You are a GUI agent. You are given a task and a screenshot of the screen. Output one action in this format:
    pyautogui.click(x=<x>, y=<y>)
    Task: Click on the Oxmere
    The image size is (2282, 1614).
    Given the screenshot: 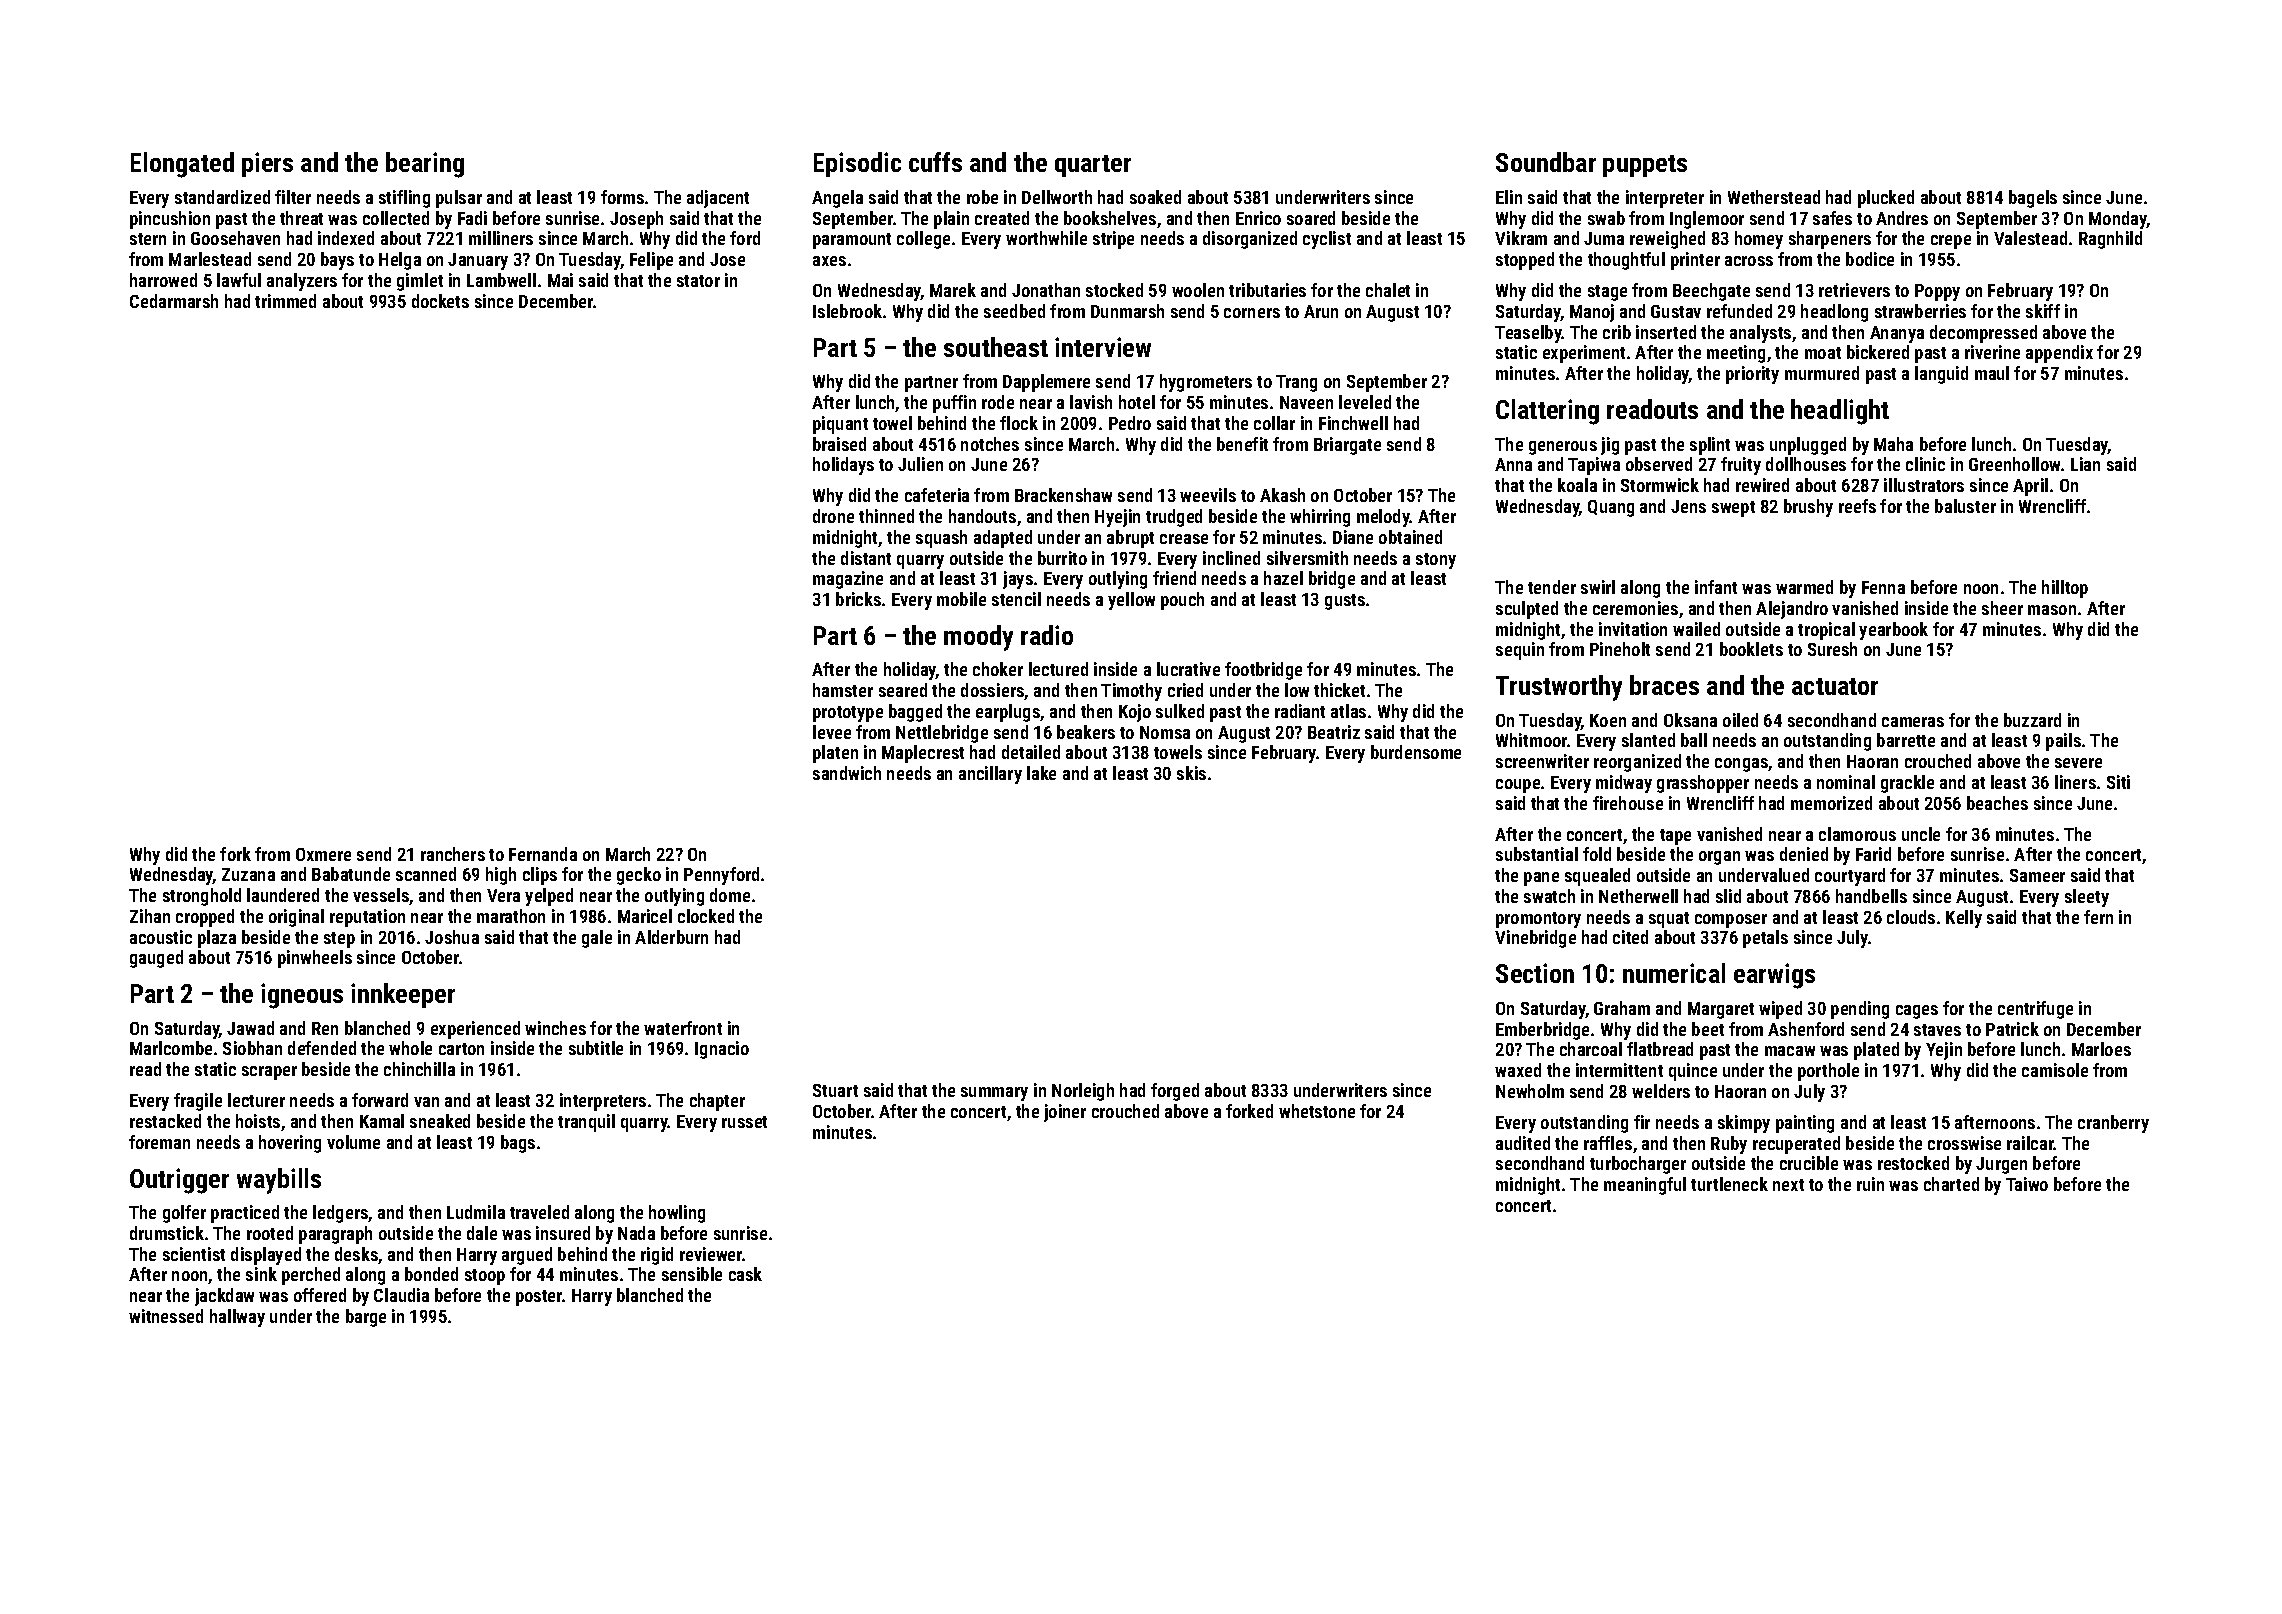 What is the action you would take?
    pyautogui.click(x=323, y=854)
